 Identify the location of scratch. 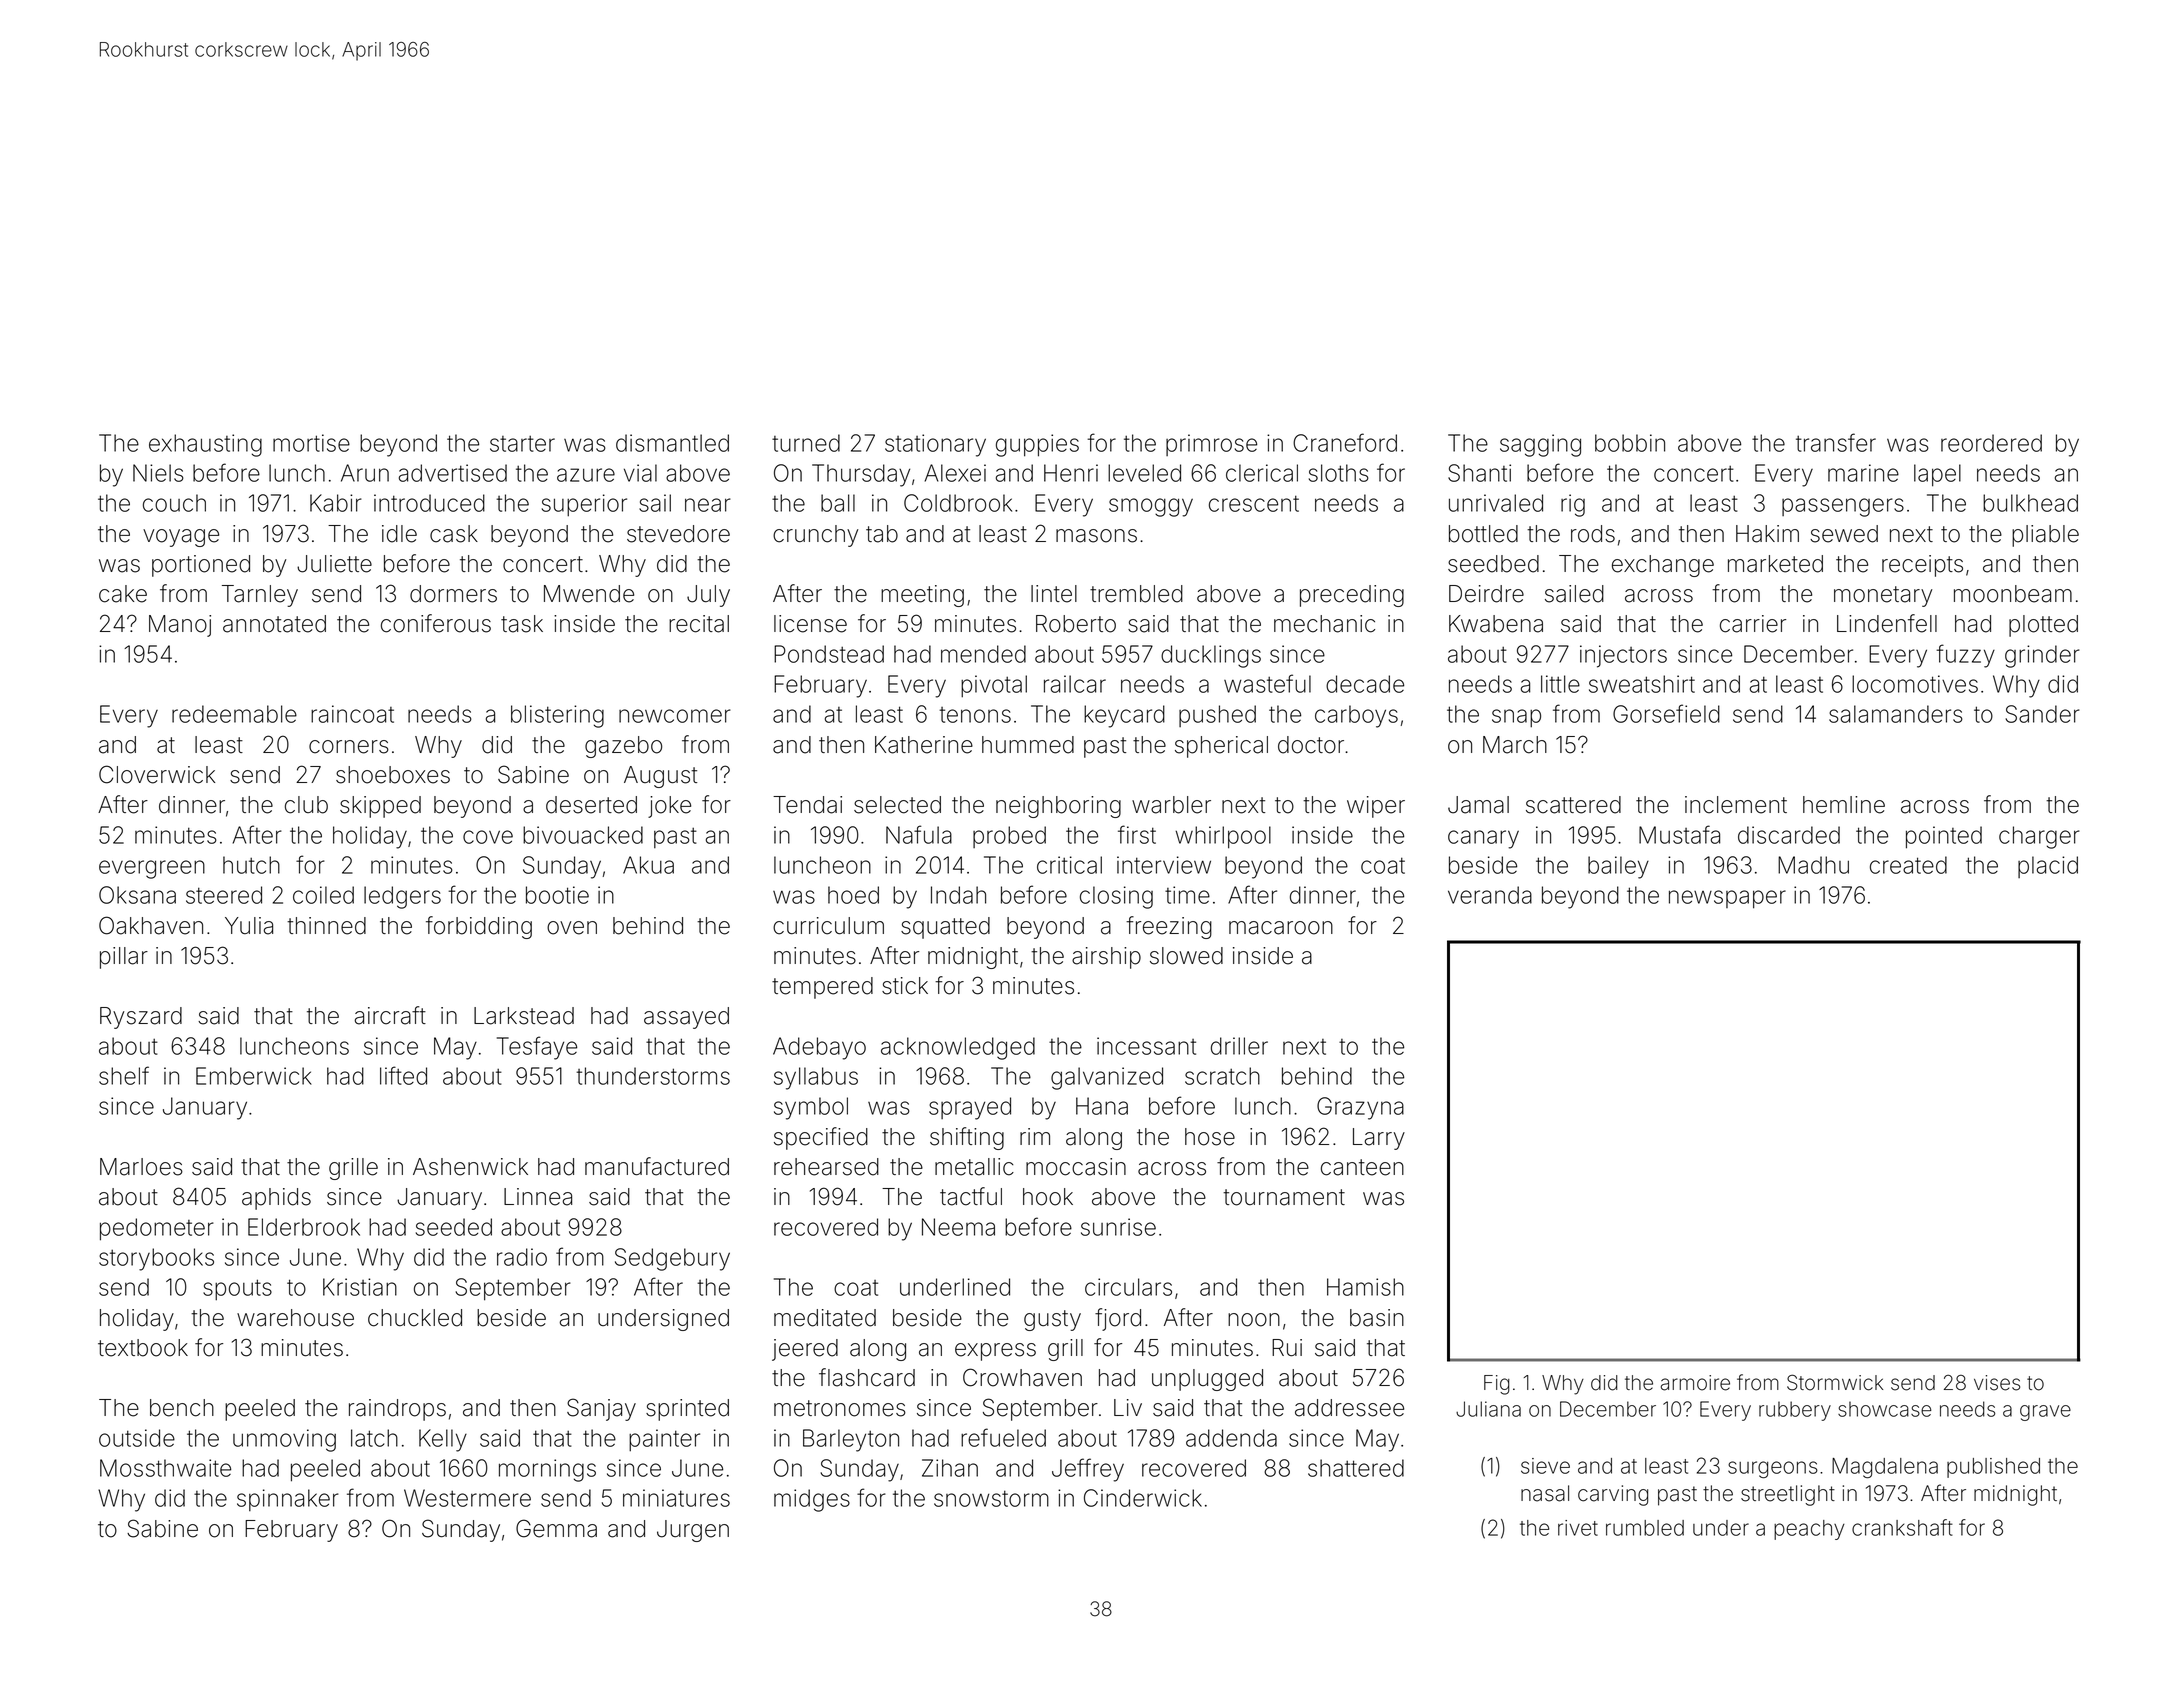
(1222, 1076).
